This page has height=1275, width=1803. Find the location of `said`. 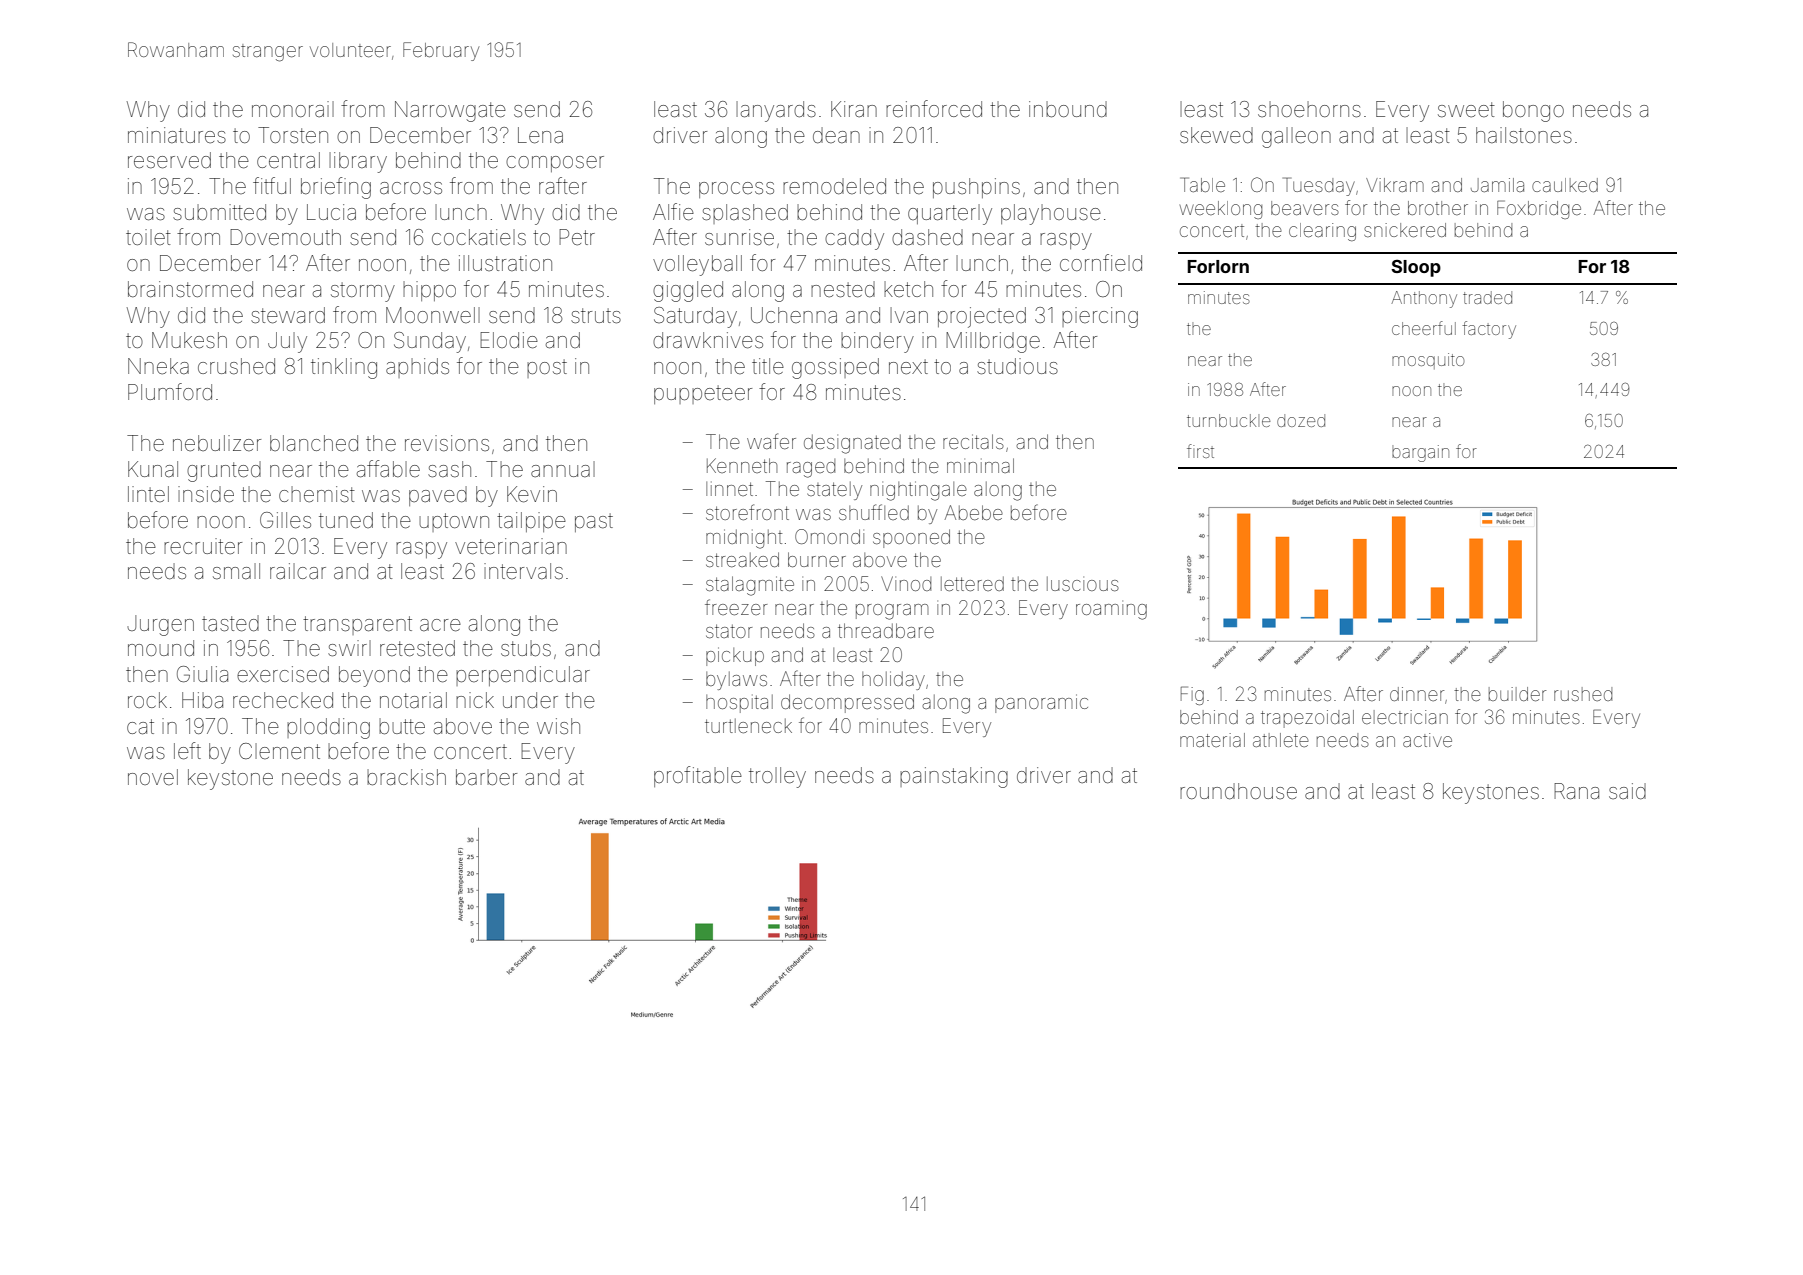

said is located at coordinates (1627, 791).
